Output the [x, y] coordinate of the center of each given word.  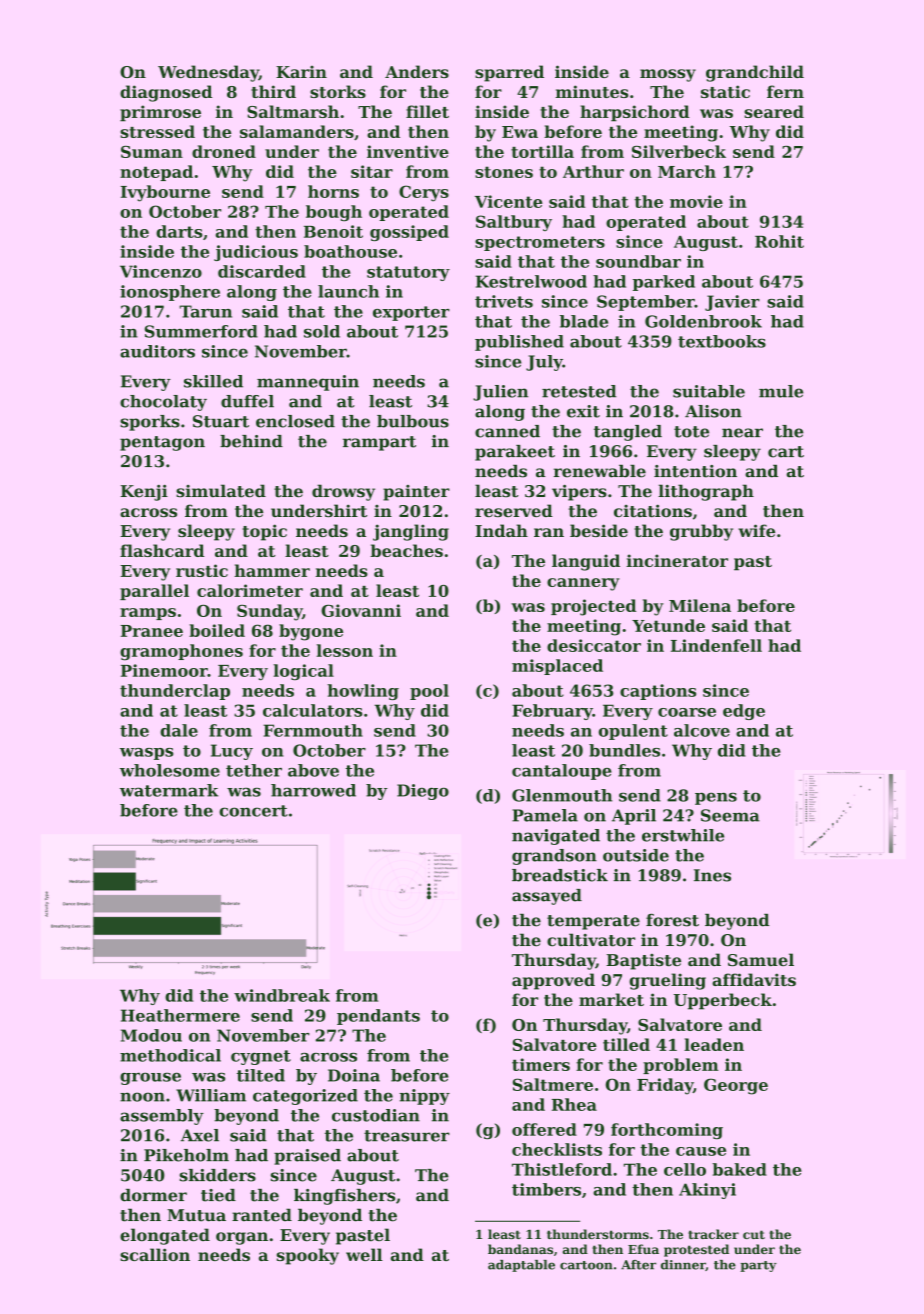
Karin [301, 72]
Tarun [206, 311]
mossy [668, 75]
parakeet [515, 453]
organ [242, 1238]
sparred [509, 73]
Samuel [761, 959]
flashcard [162, 550]
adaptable [521, 1266]
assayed [547, 897]
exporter [411, 313]
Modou [151, 1035]
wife [756, 530]
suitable [709, 391]
